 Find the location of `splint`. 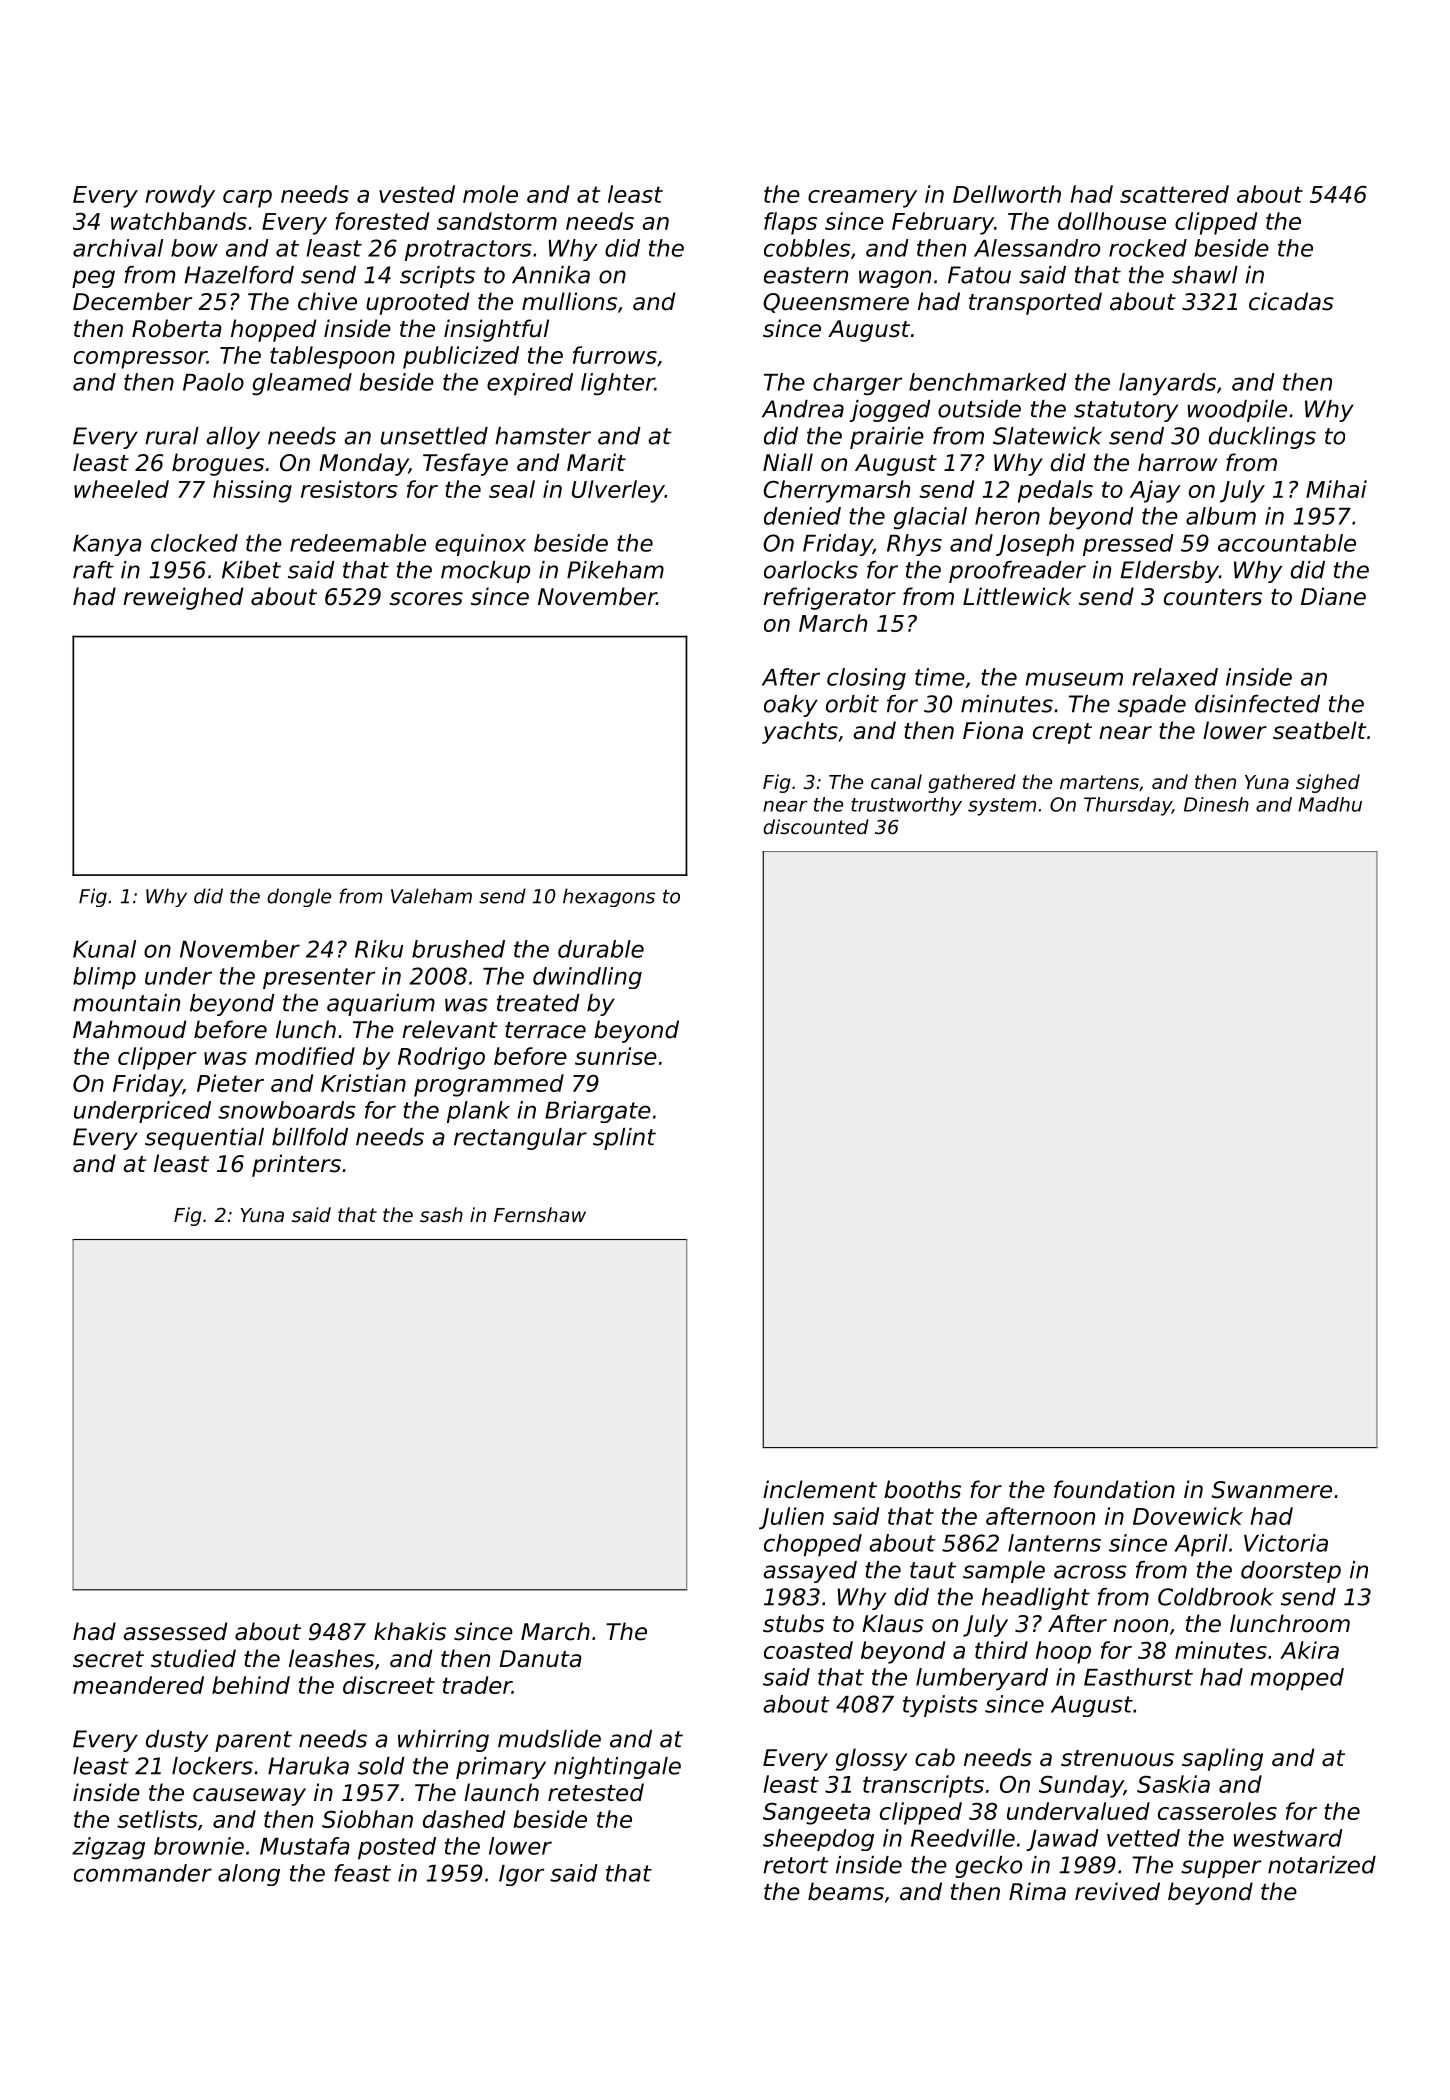

splint is located at coordinates (624, 1139).
